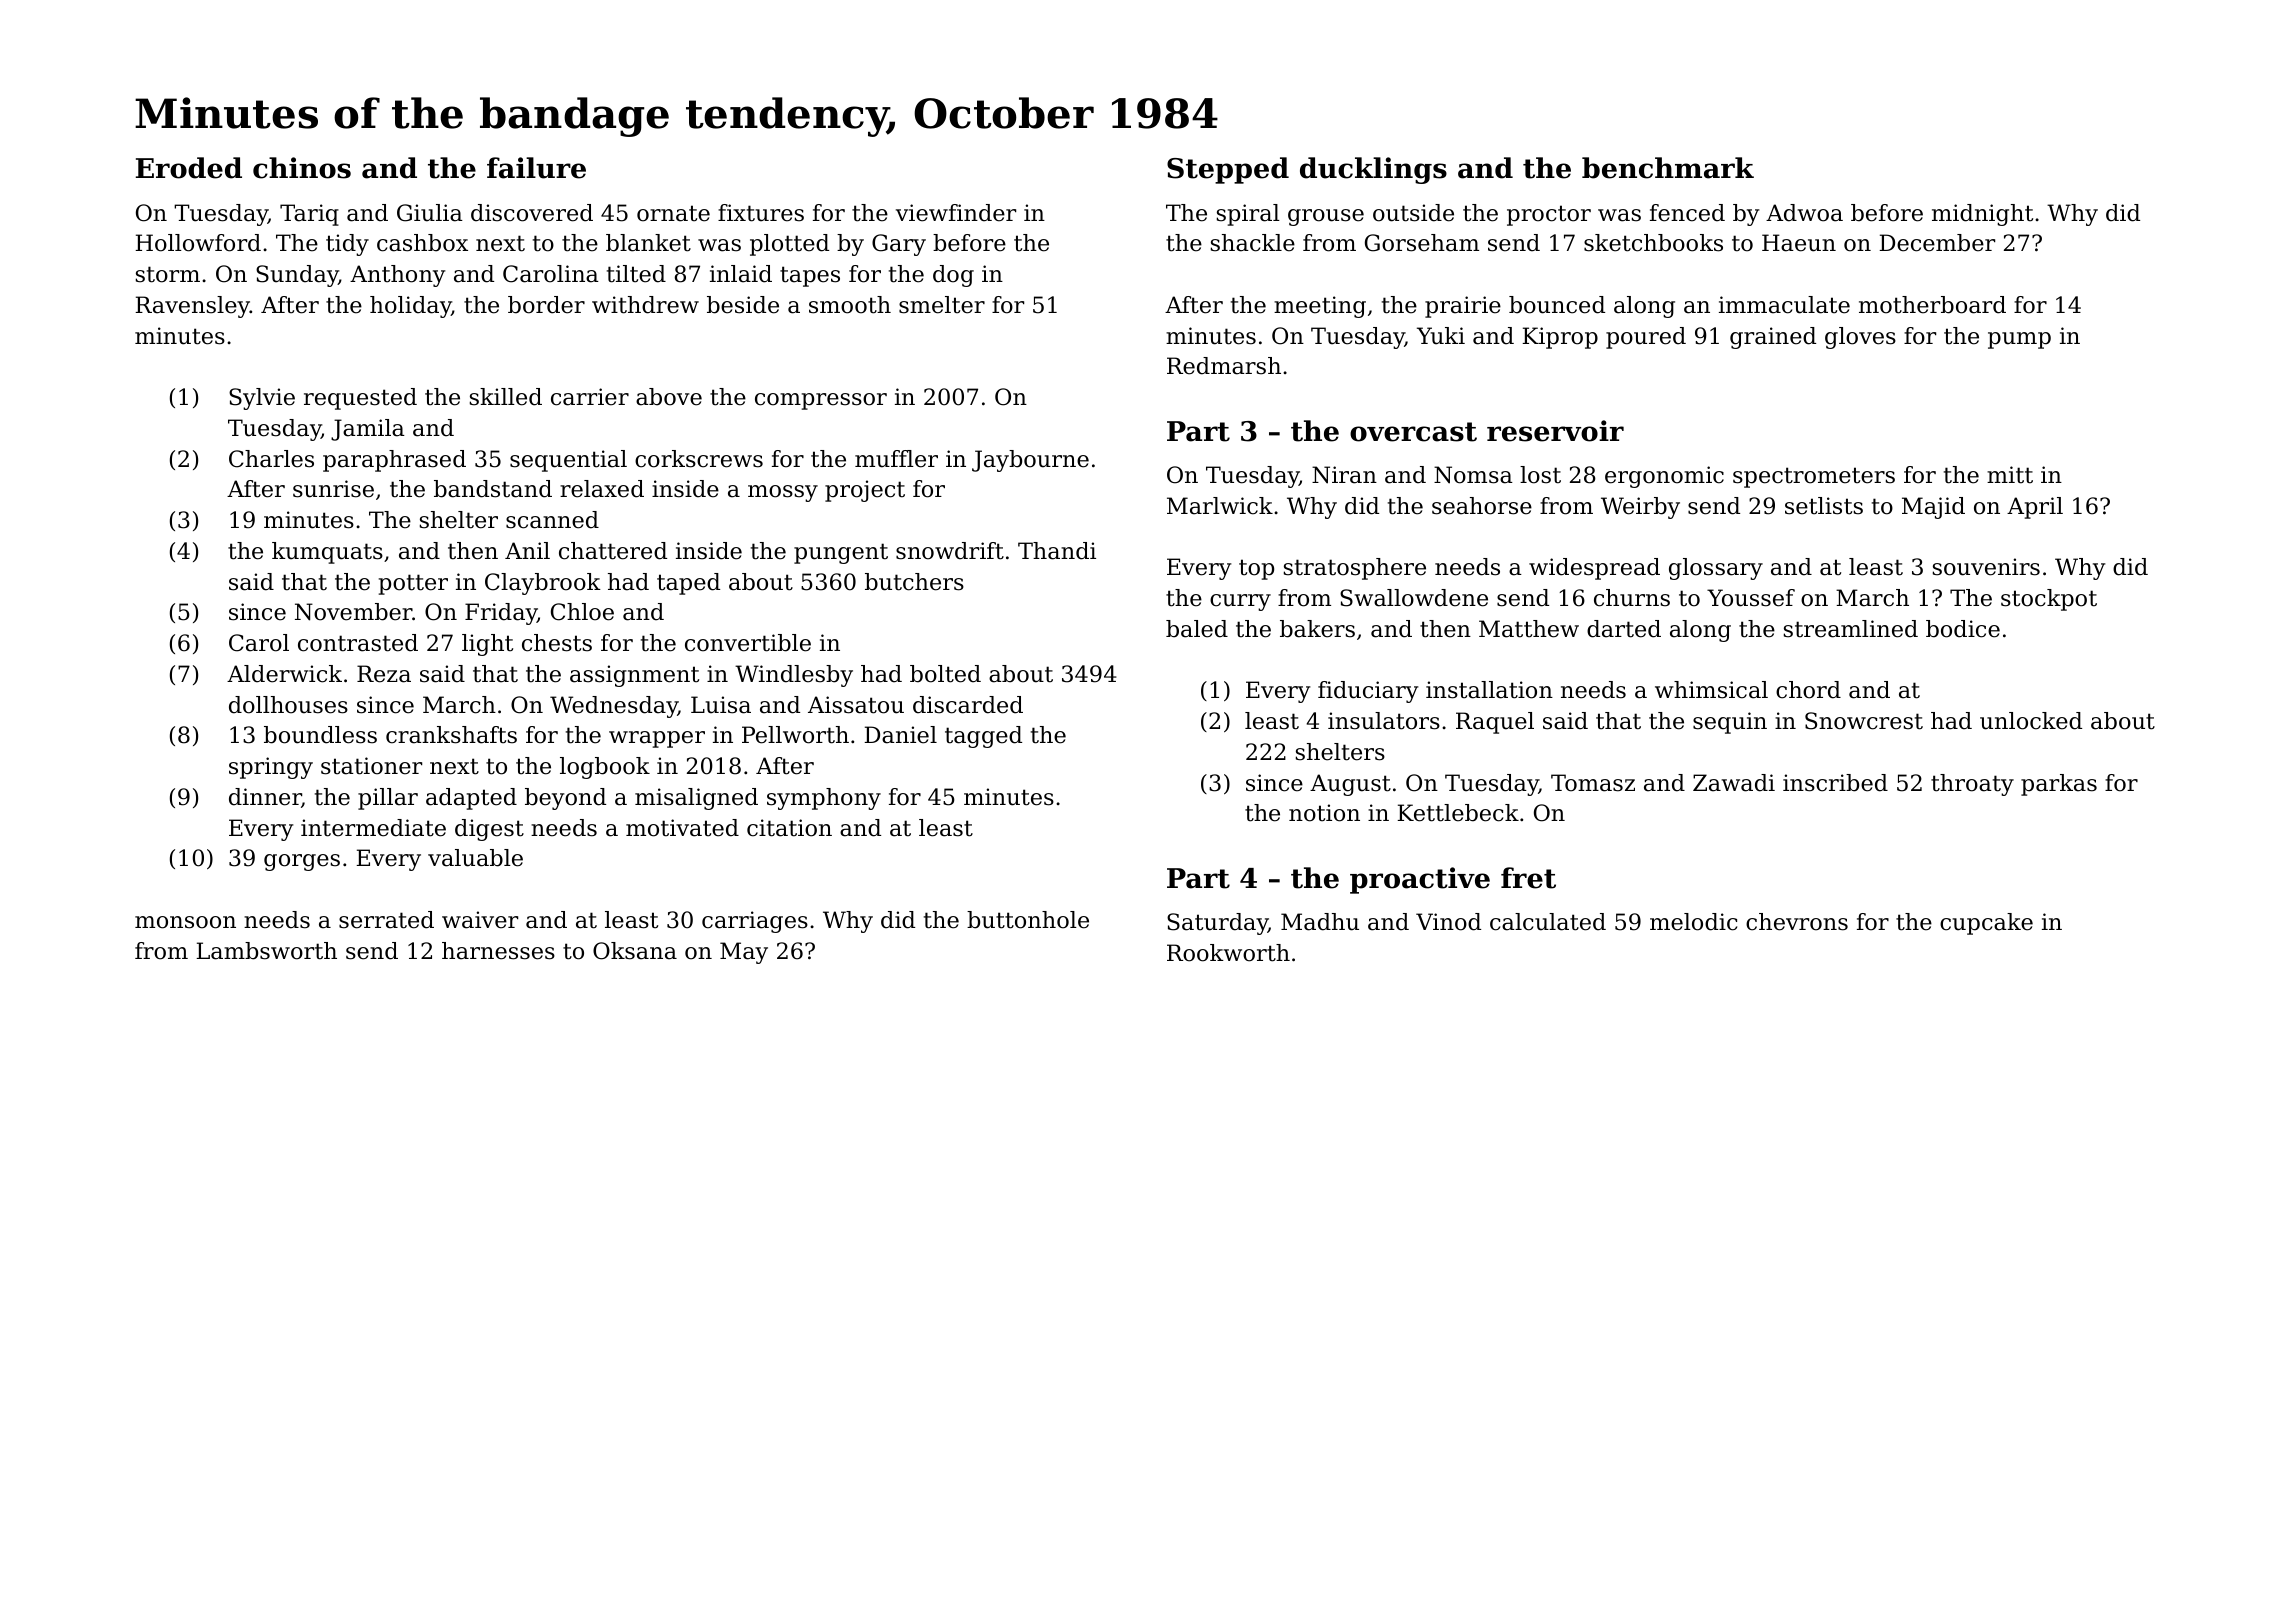 Image resolution: width=2292 pixels, height=1620 pixels. Describe the element at coordinates (1653, 243) in the screenshot. I see `sketchbooks` at that location.
